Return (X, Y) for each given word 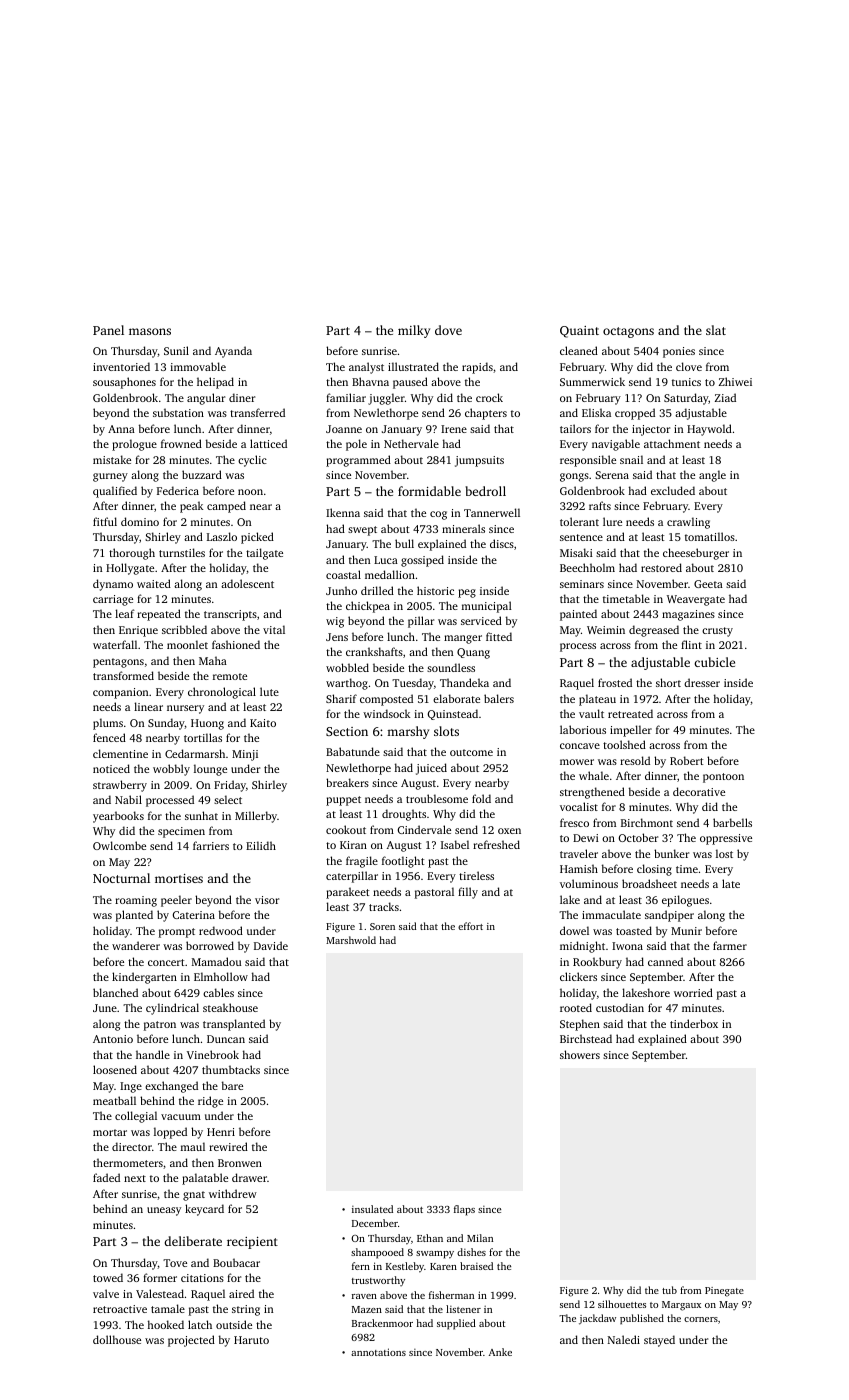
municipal (487, 607)
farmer (730, 945)
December (375, 1223)
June (105, 1008)
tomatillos (710, 536)
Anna (121, 429)
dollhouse (117, 1339)
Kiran (353, 845)
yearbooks (118, 817)
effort (470, 926)
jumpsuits (479, 461)
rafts (600, 505)
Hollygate (130, 569)
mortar (110, 1132)
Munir (686, 931)
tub (669, 1290)
